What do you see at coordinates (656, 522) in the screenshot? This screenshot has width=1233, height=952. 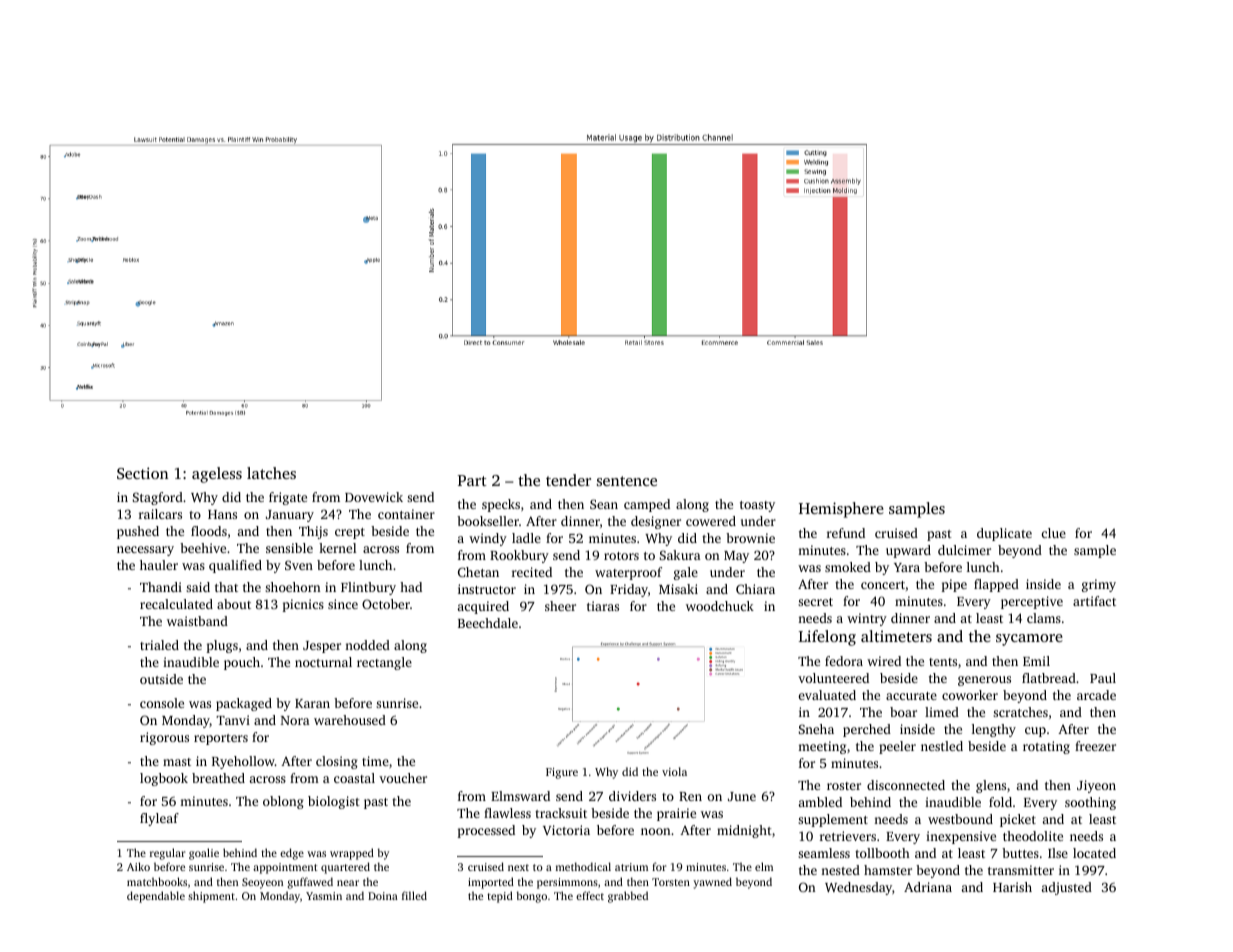 I see `designer` at bounding box center [656, 522].
